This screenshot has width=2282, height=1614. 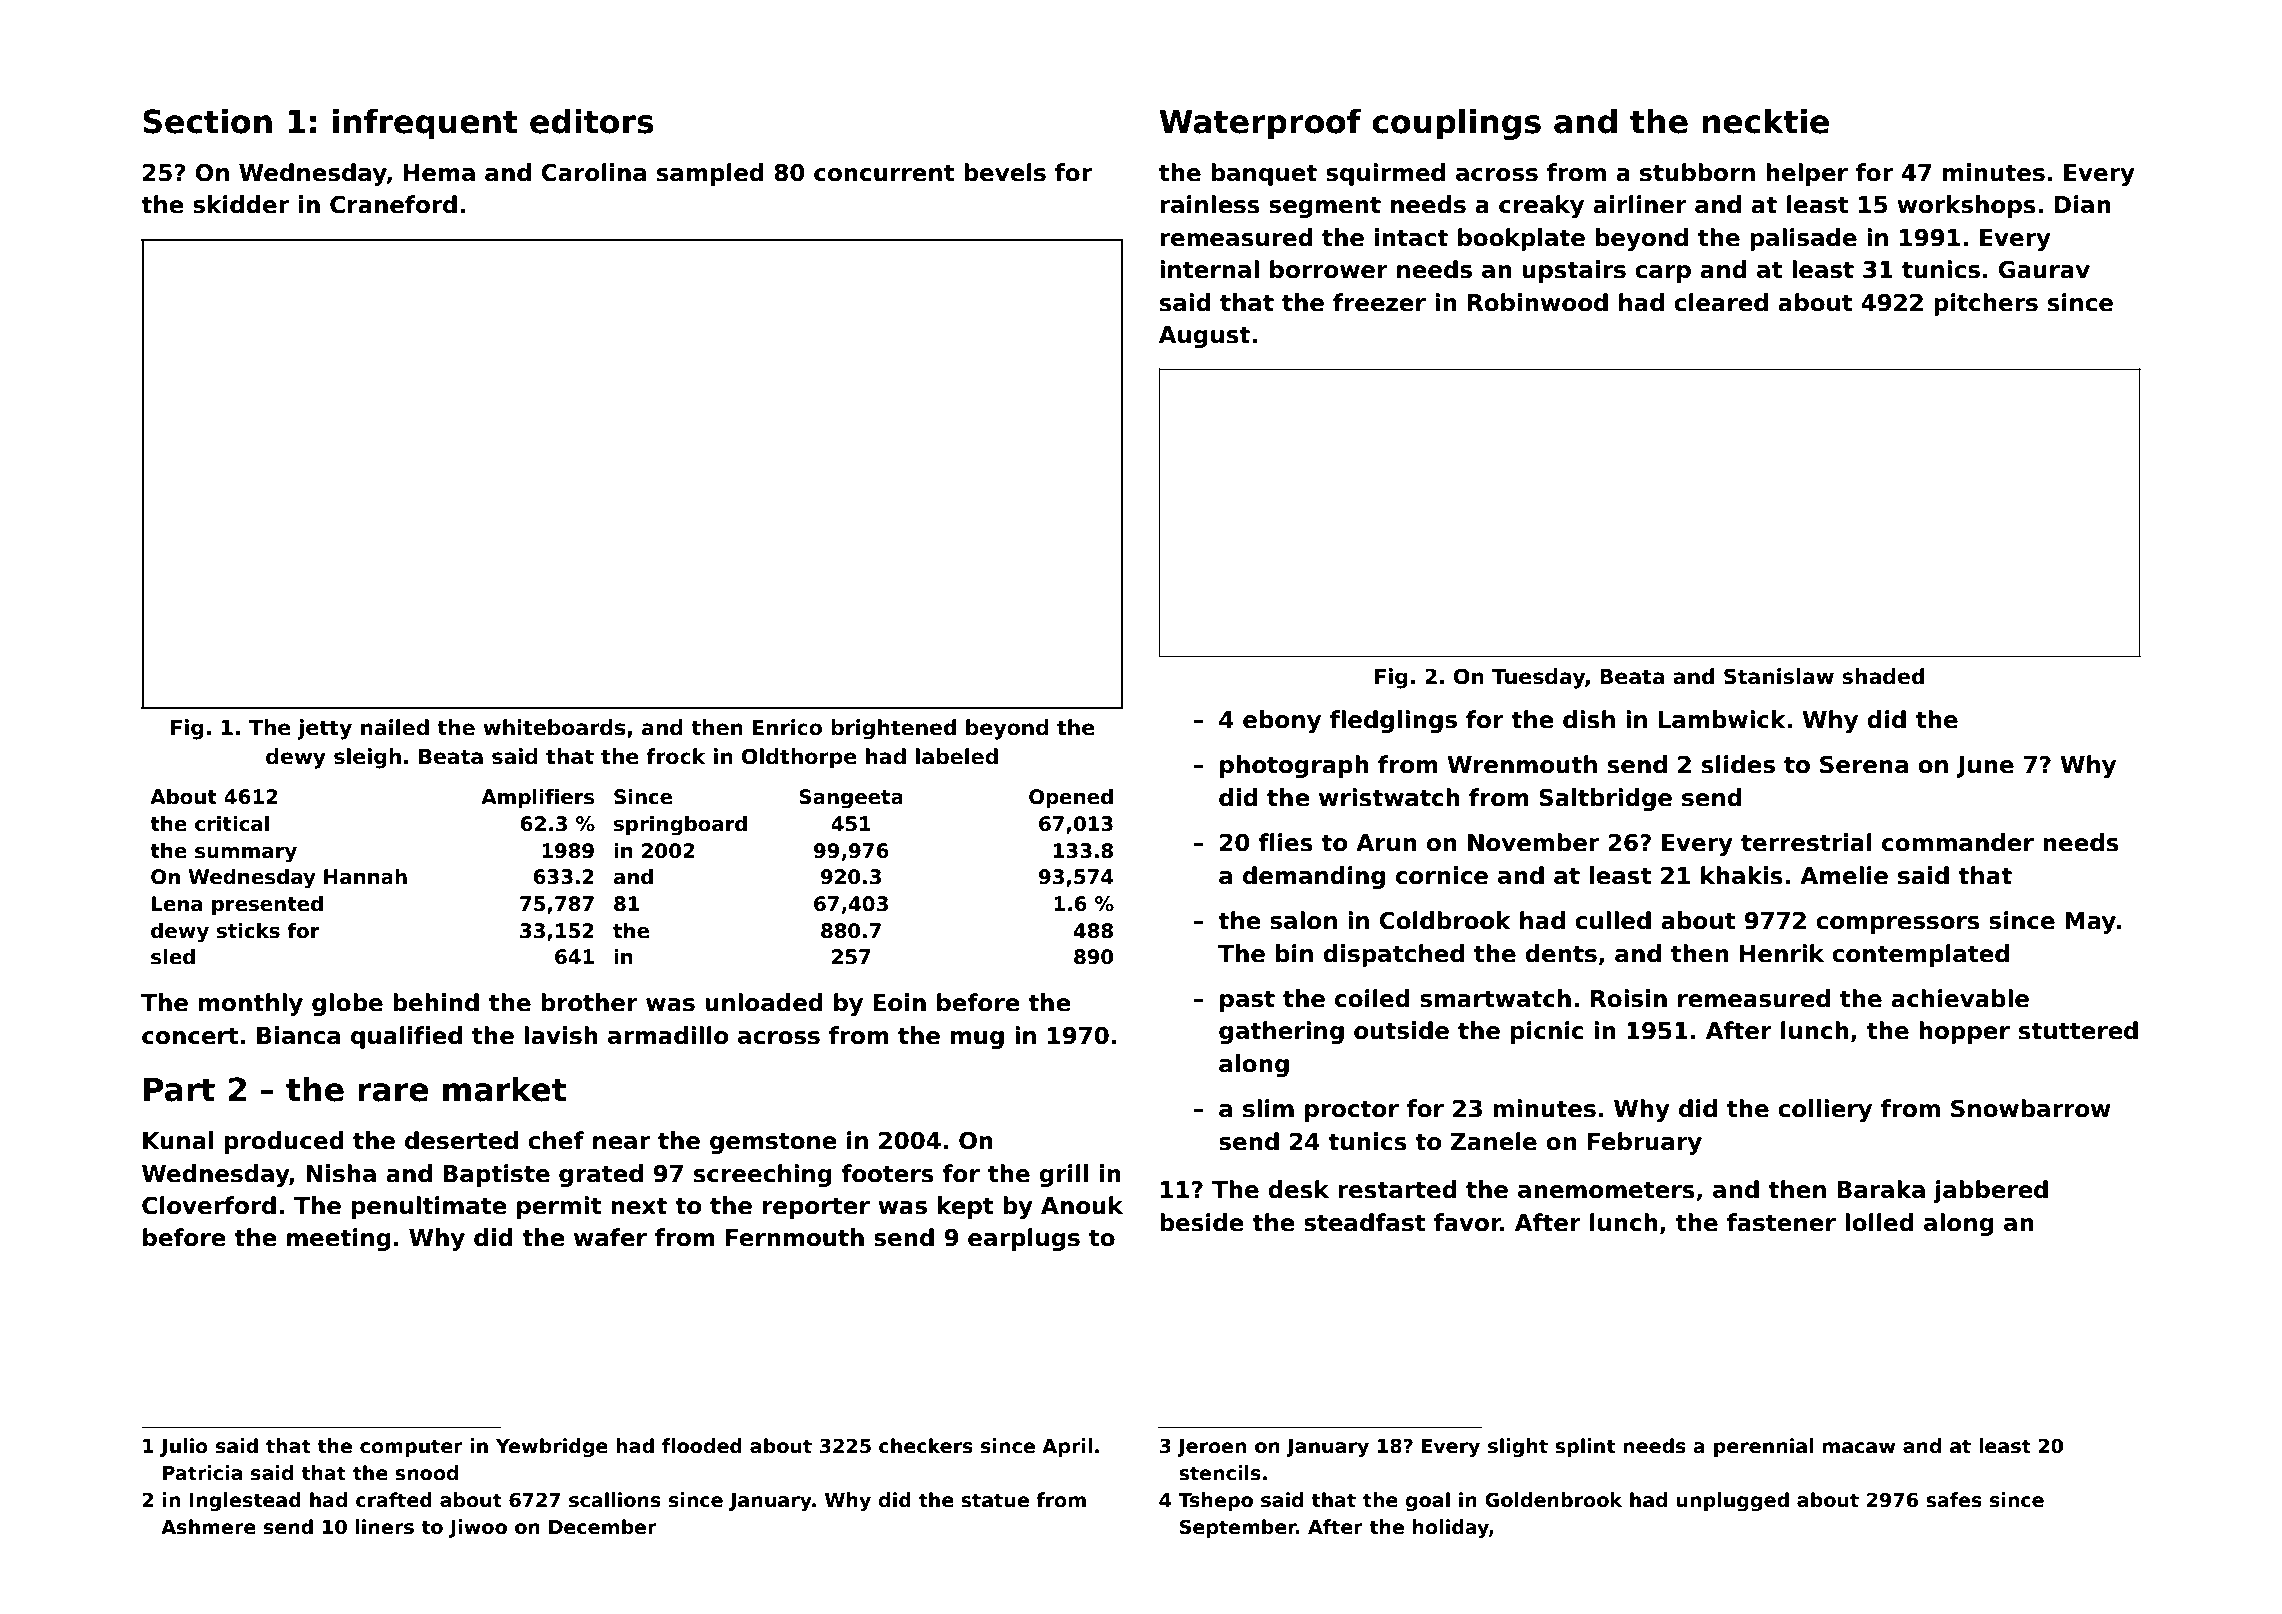 I want to click on shaded, so click(x=1883, y=676).
